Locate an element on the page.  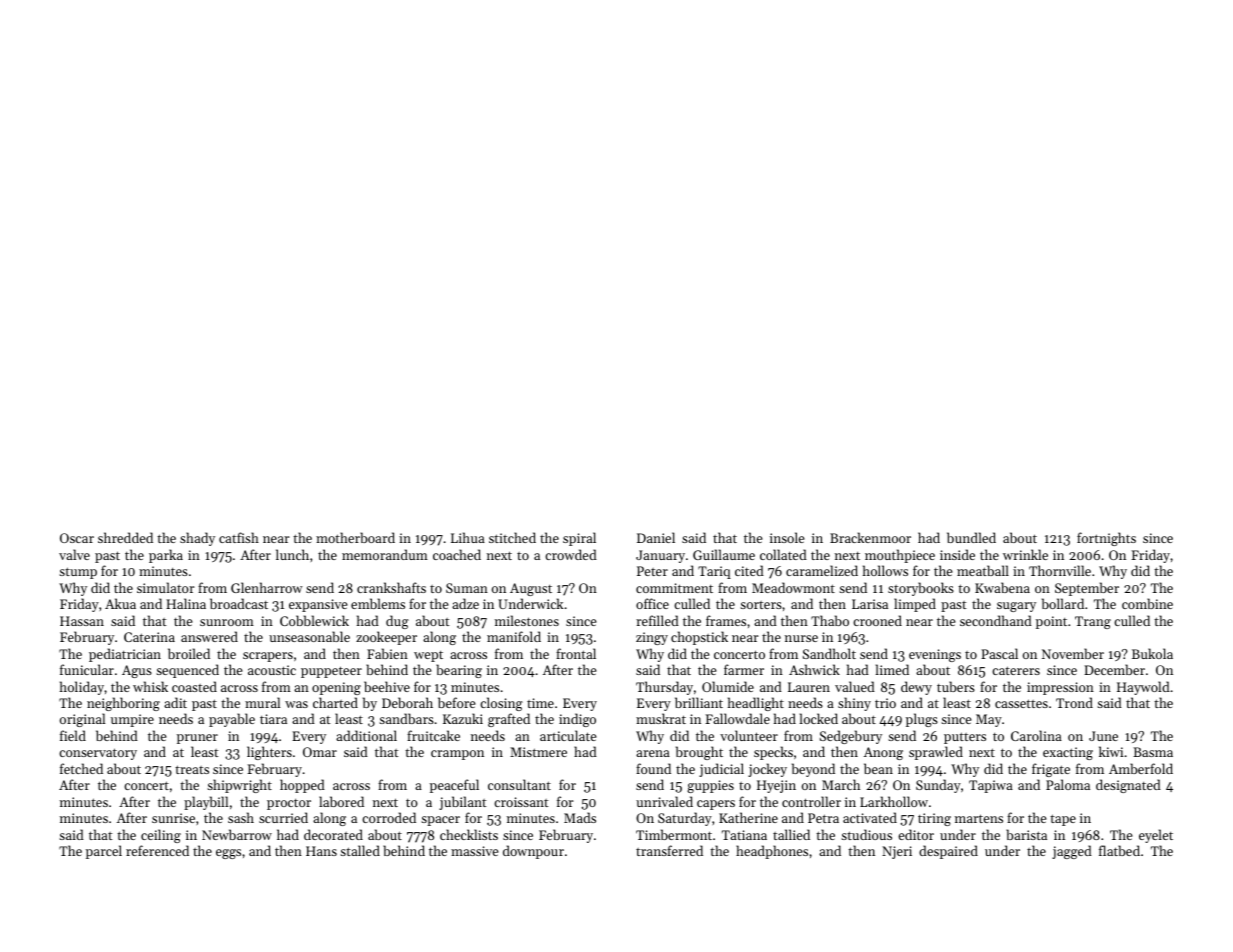
coached is located at coordinates (457, 554).
